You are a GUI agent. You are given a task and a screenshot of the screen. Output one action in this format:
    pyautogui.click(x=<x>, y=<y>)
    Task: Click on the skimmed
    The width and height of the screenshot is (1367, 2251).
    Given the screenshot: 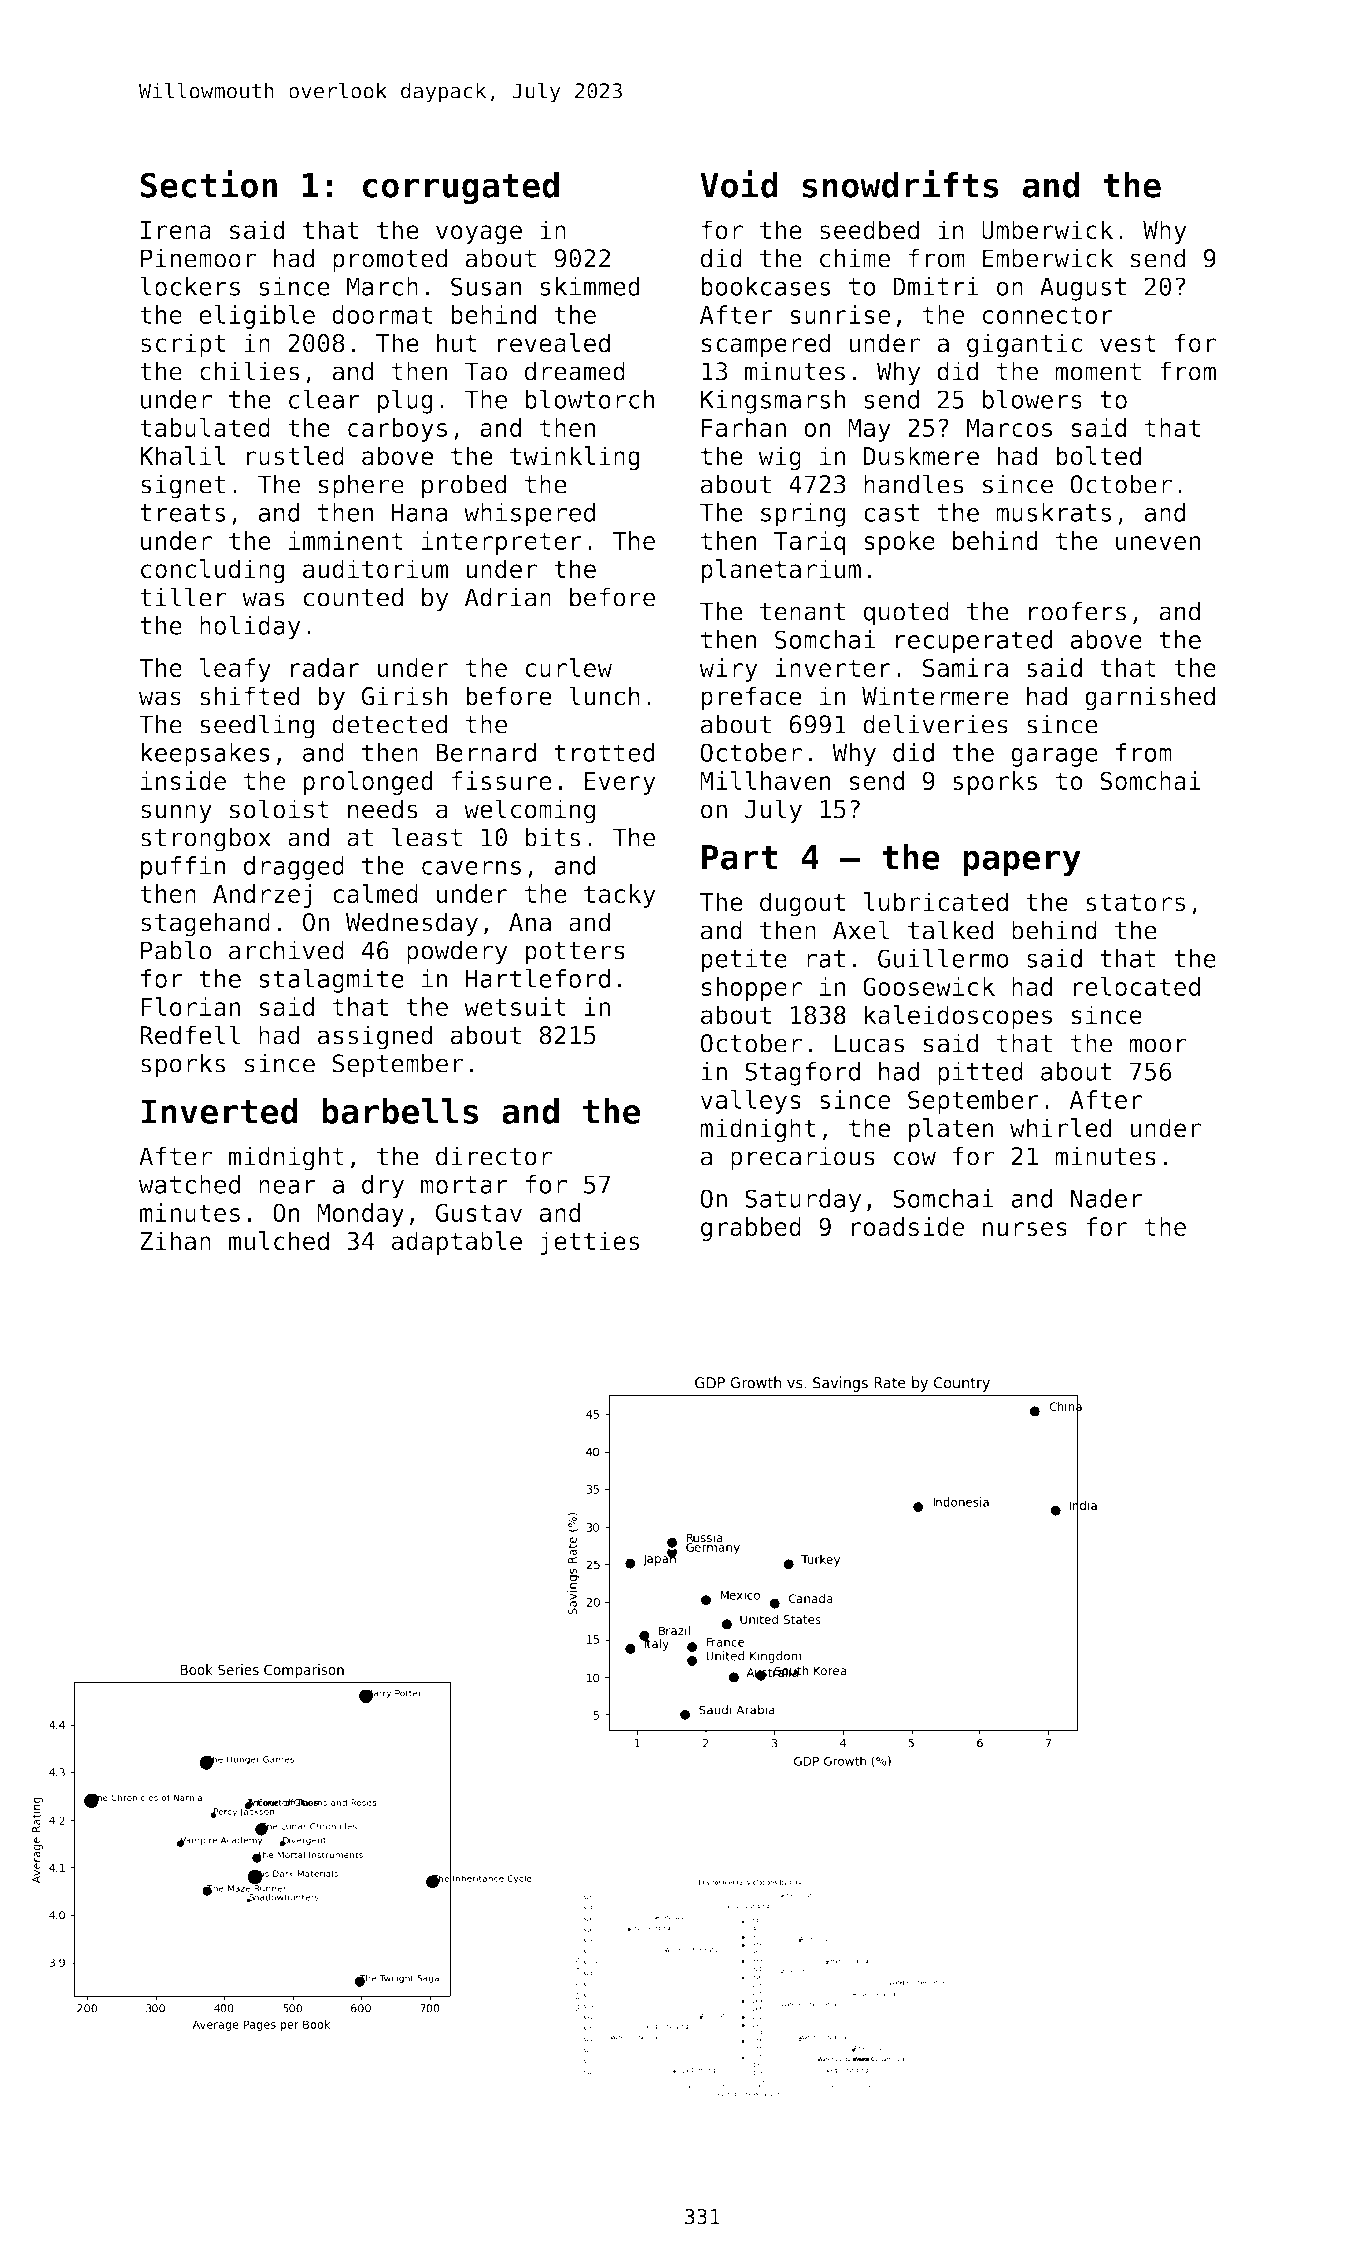 What is the action you would take?
    pyautogui.click(x=590, y=286)
